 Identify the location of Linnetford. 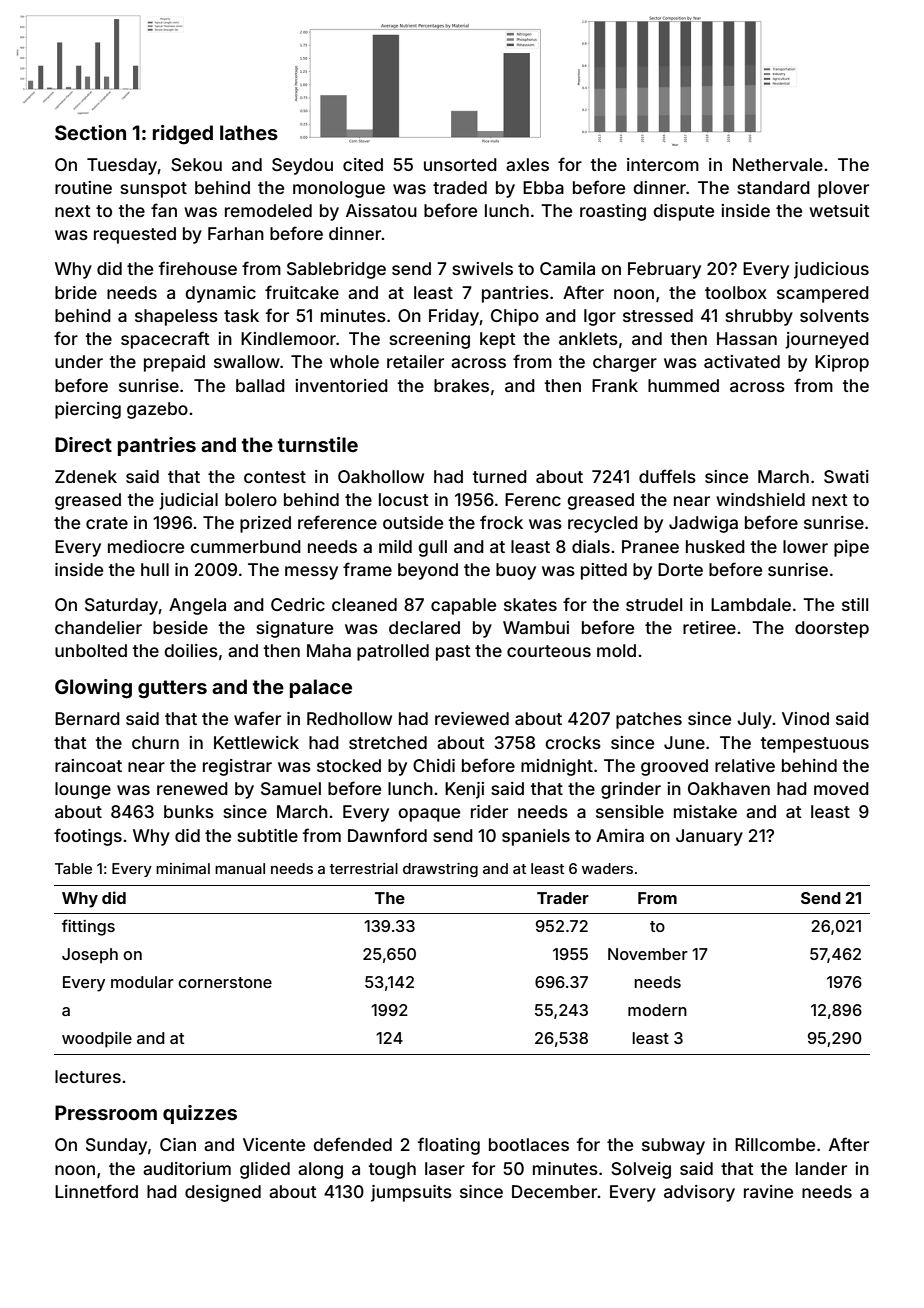
(96, 1191).
